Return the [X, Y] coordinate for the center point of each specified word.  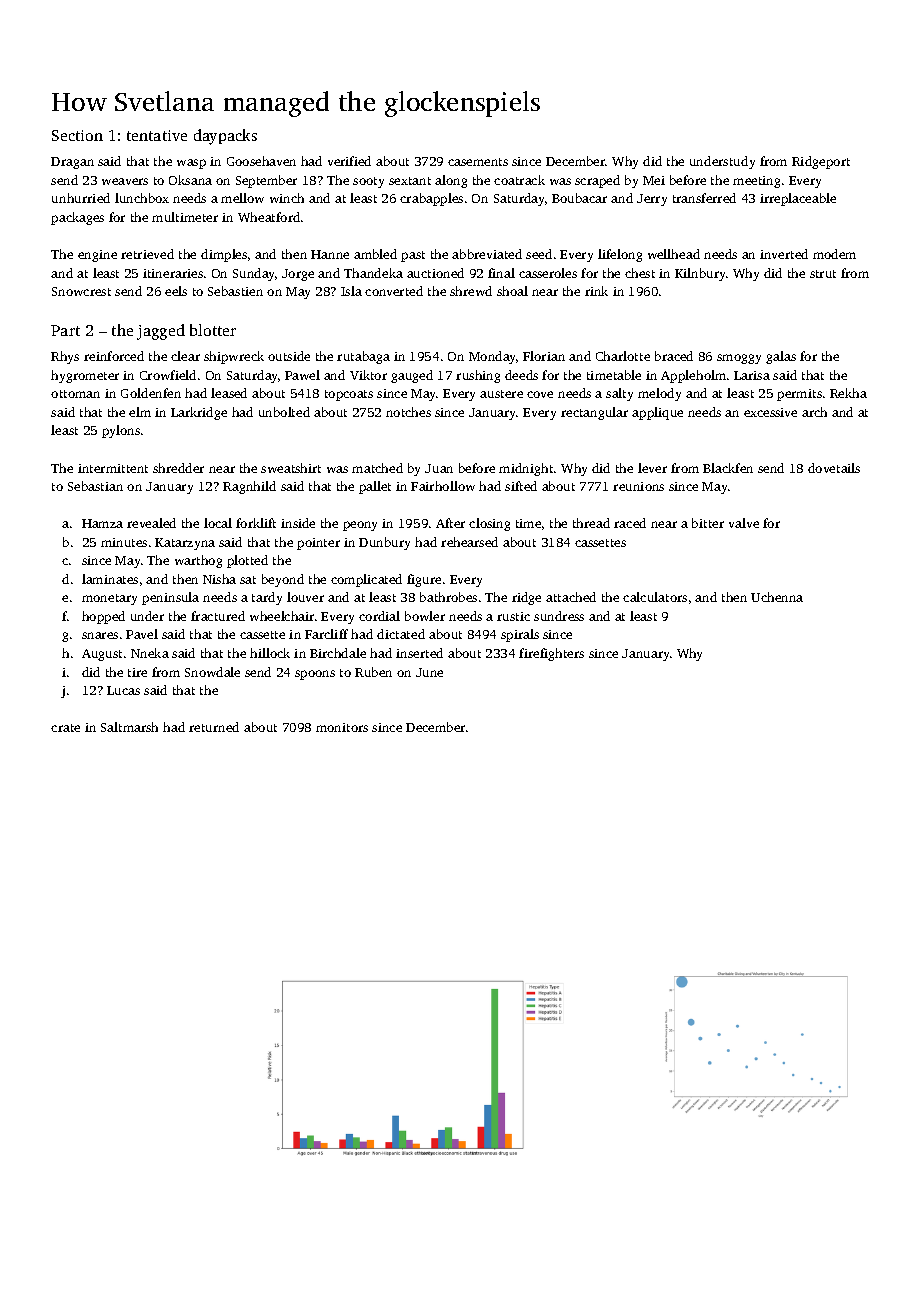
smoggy [739, 359]
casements [478, 162]
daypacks [225, 137]
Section [77, 135]
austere [501, 394]
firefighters [551, 654]
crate [65, 728]
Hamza [102, 523]
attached [571, 597]
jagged [161, 332]
